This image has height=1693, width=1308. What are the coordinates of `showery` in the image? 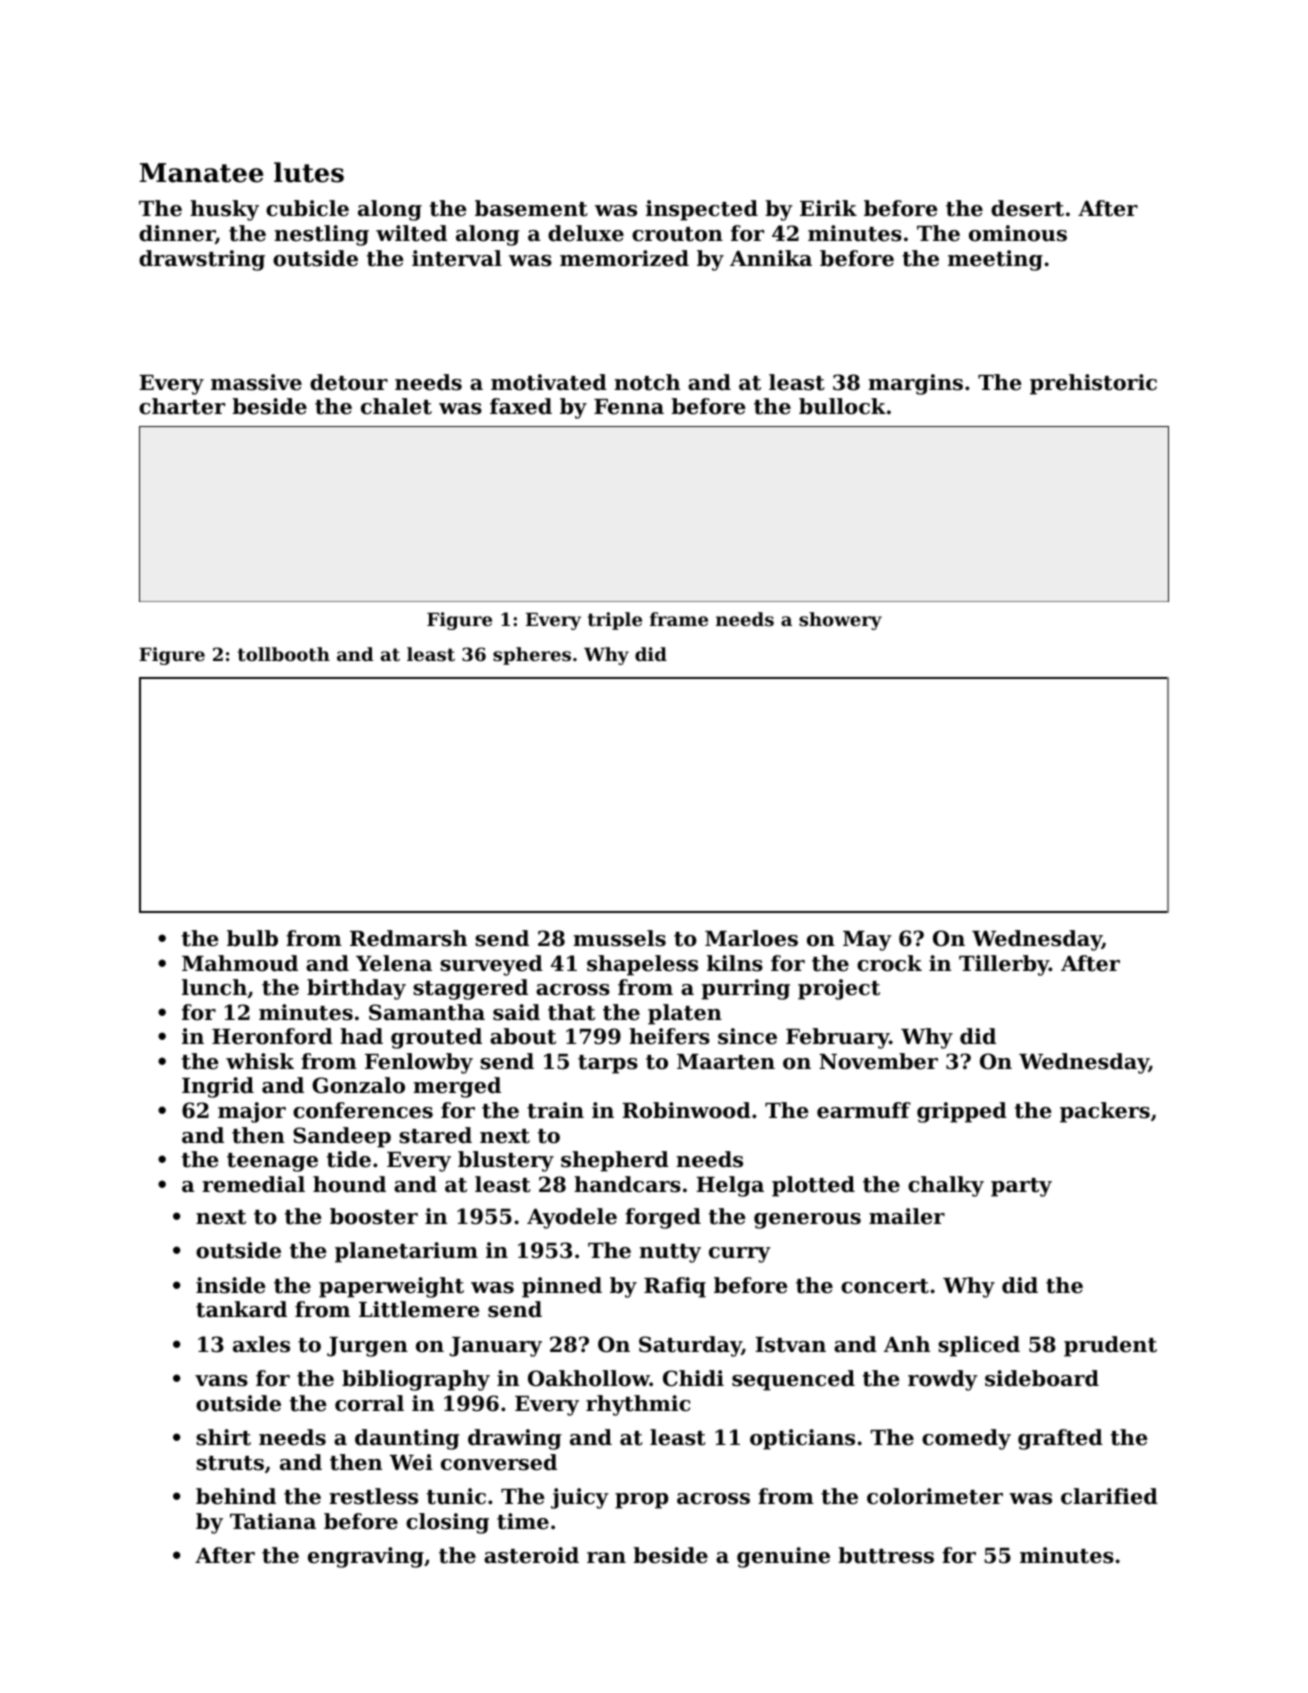 It's located at (840, 621).
